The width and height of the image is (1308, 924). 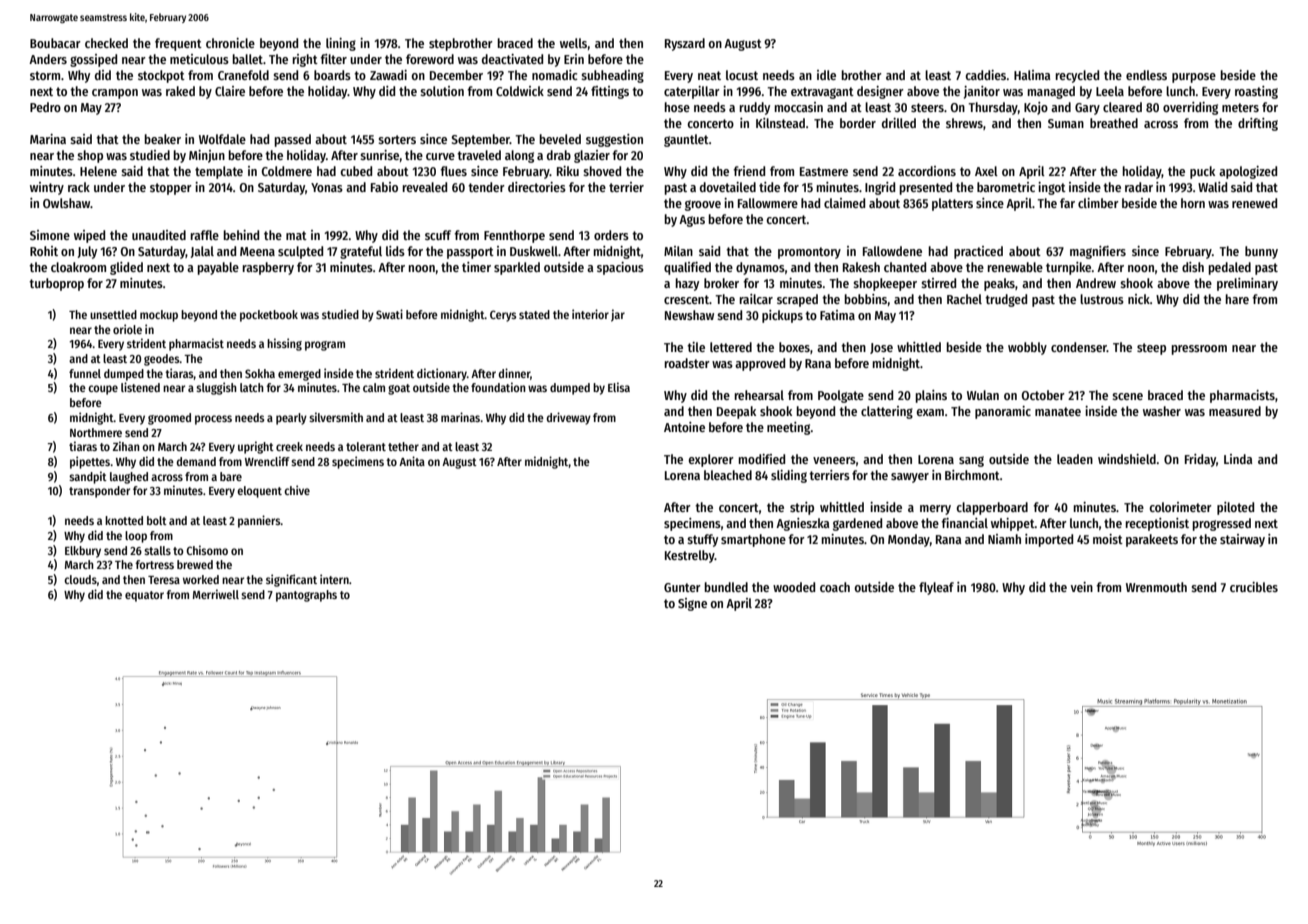 I want to click on Gunter, so click(x=682, y=587).
